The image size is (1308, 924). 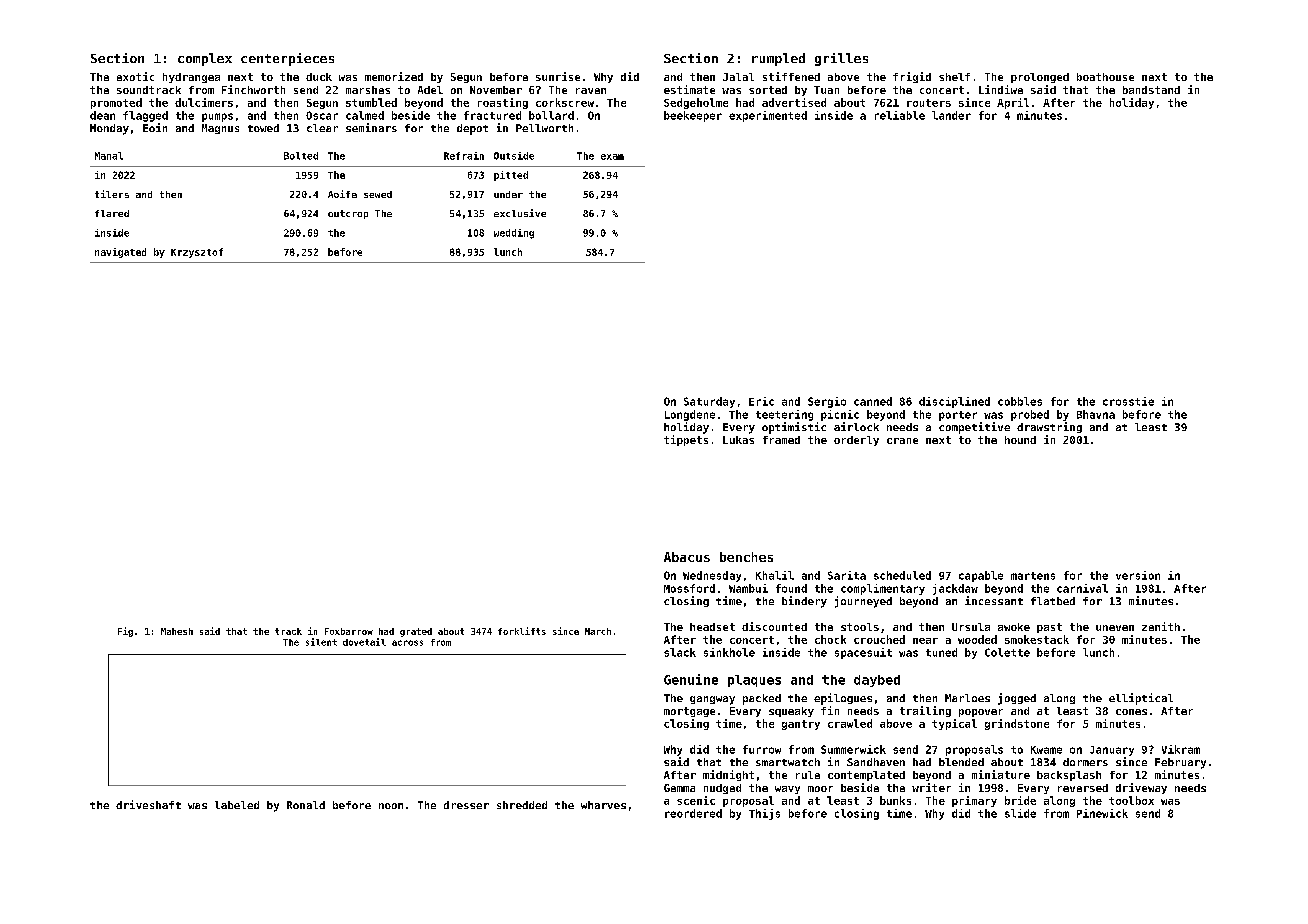 I want to click on driveshaft, so click(x=148, y=804).
